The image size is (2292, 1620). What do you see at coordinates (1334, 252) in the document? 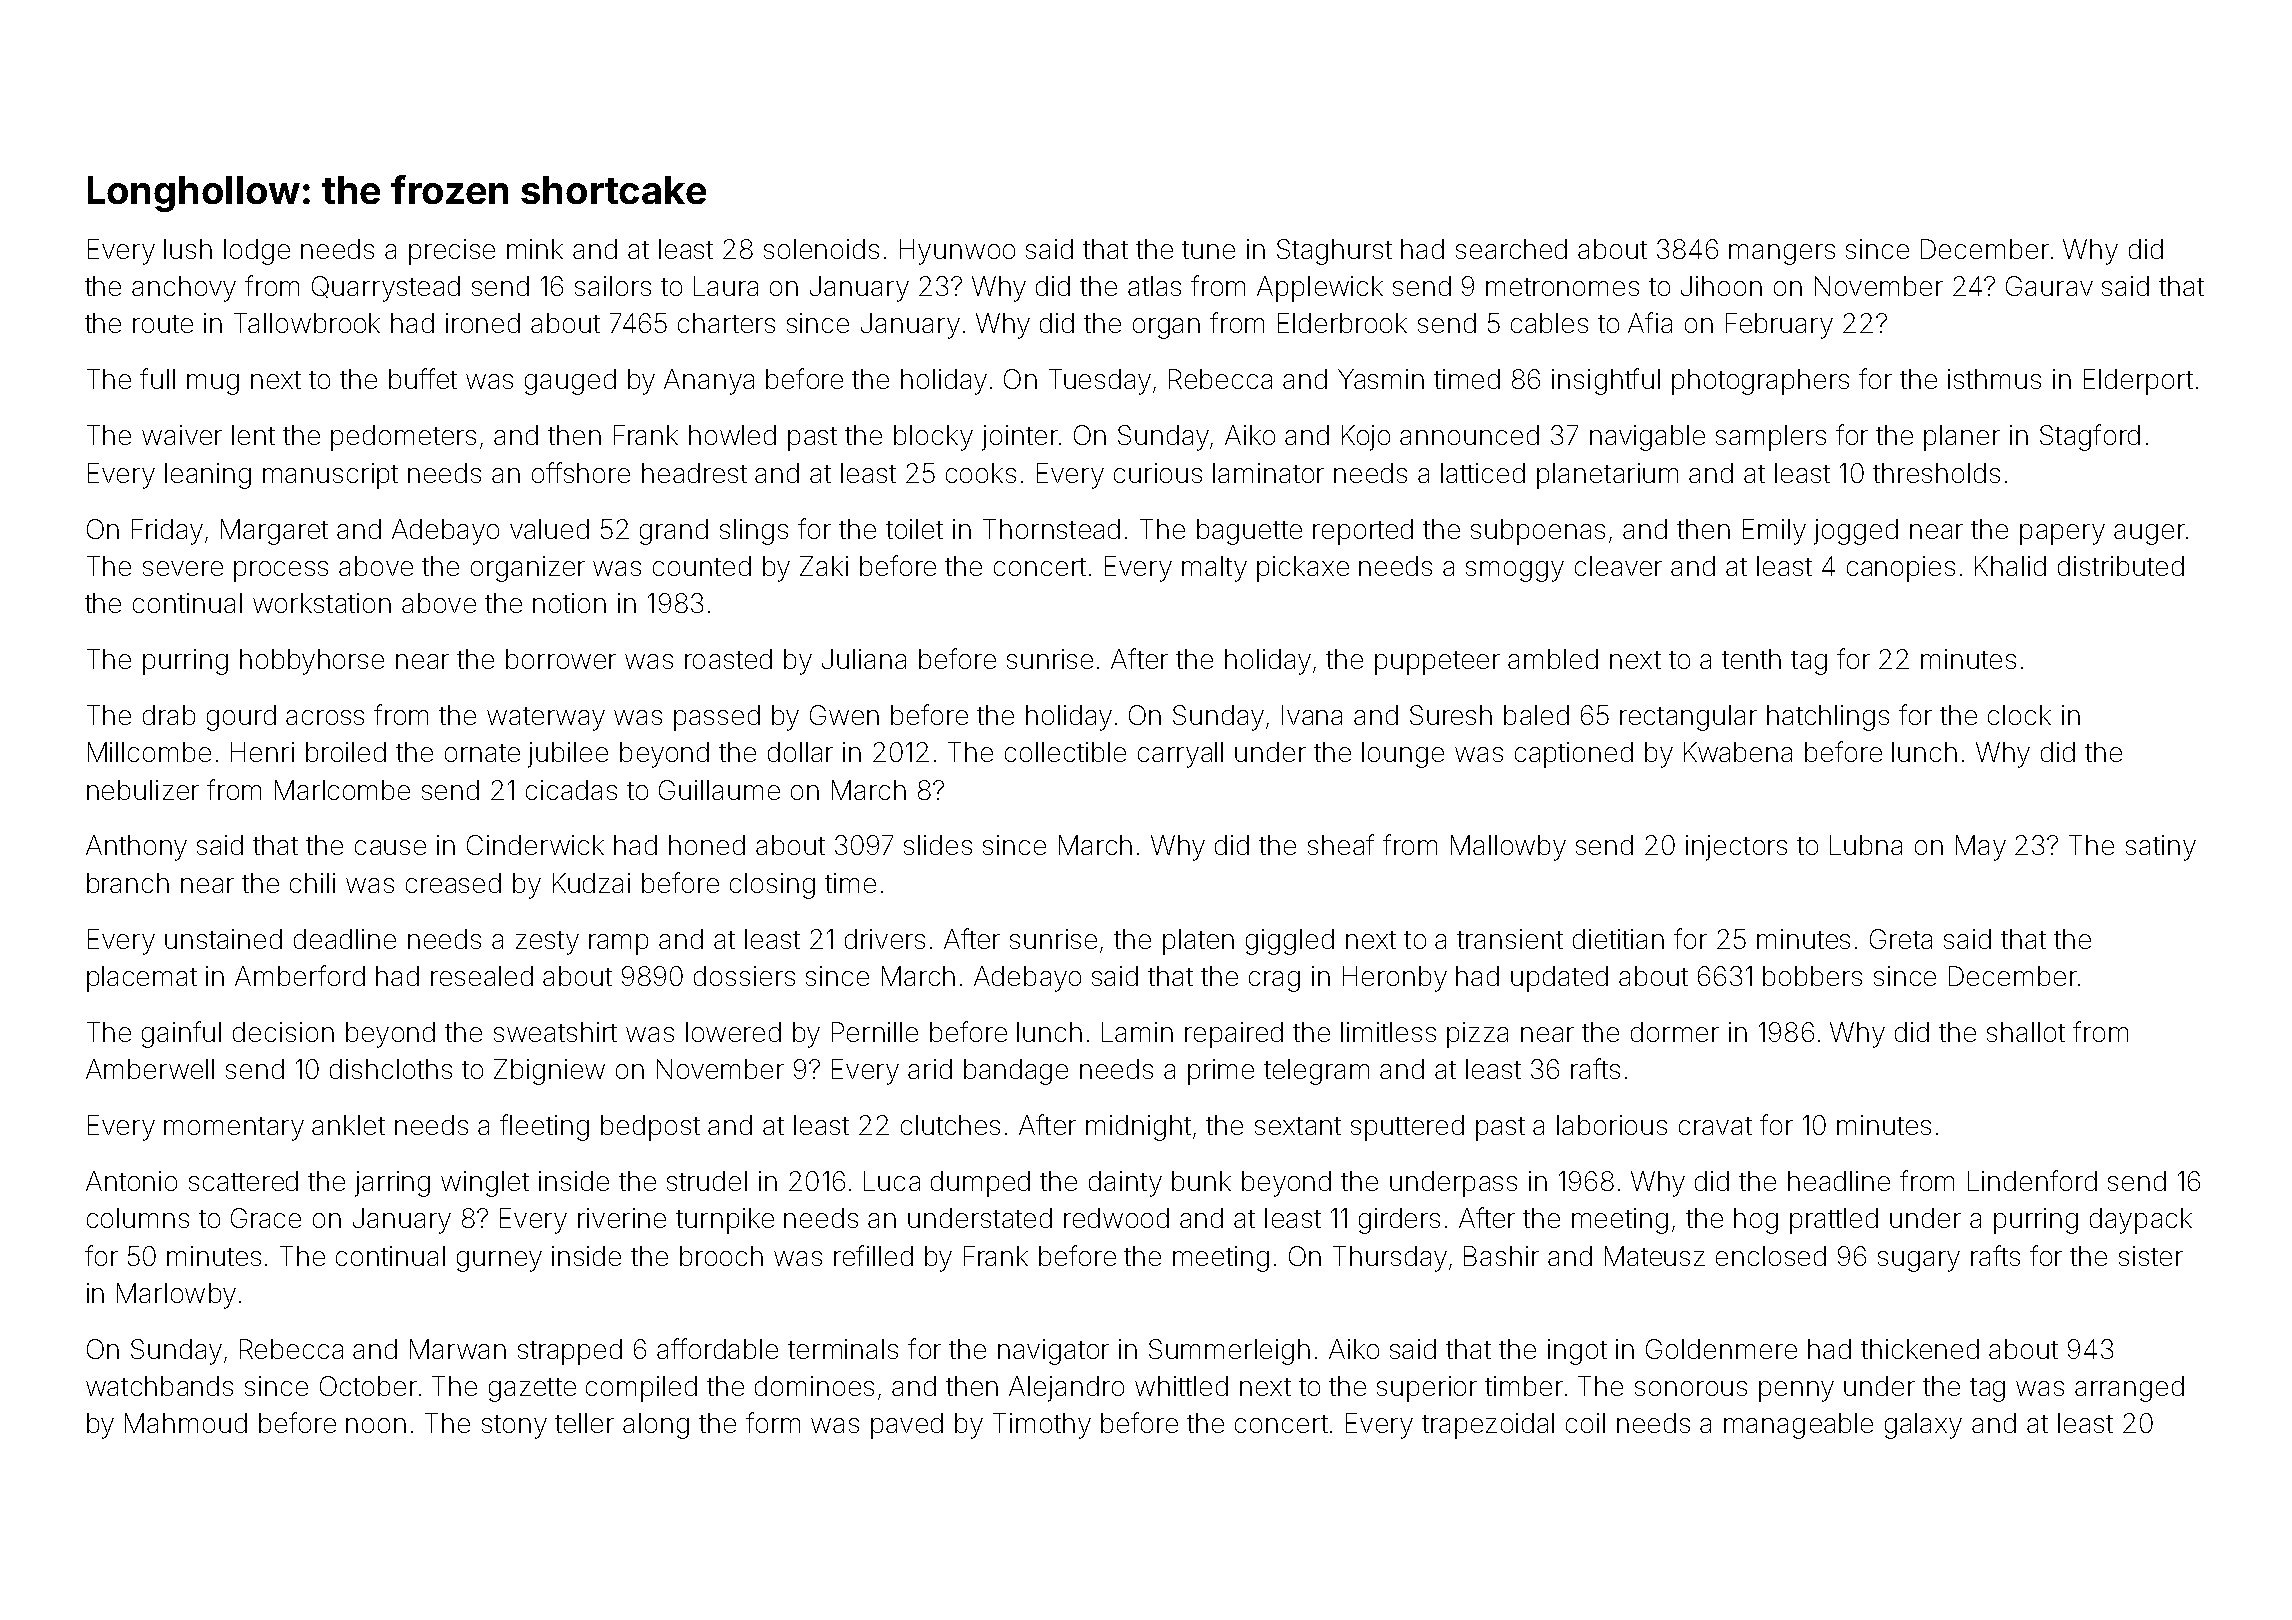
I see `Staghurst` at bounding box center [1334, 252].
